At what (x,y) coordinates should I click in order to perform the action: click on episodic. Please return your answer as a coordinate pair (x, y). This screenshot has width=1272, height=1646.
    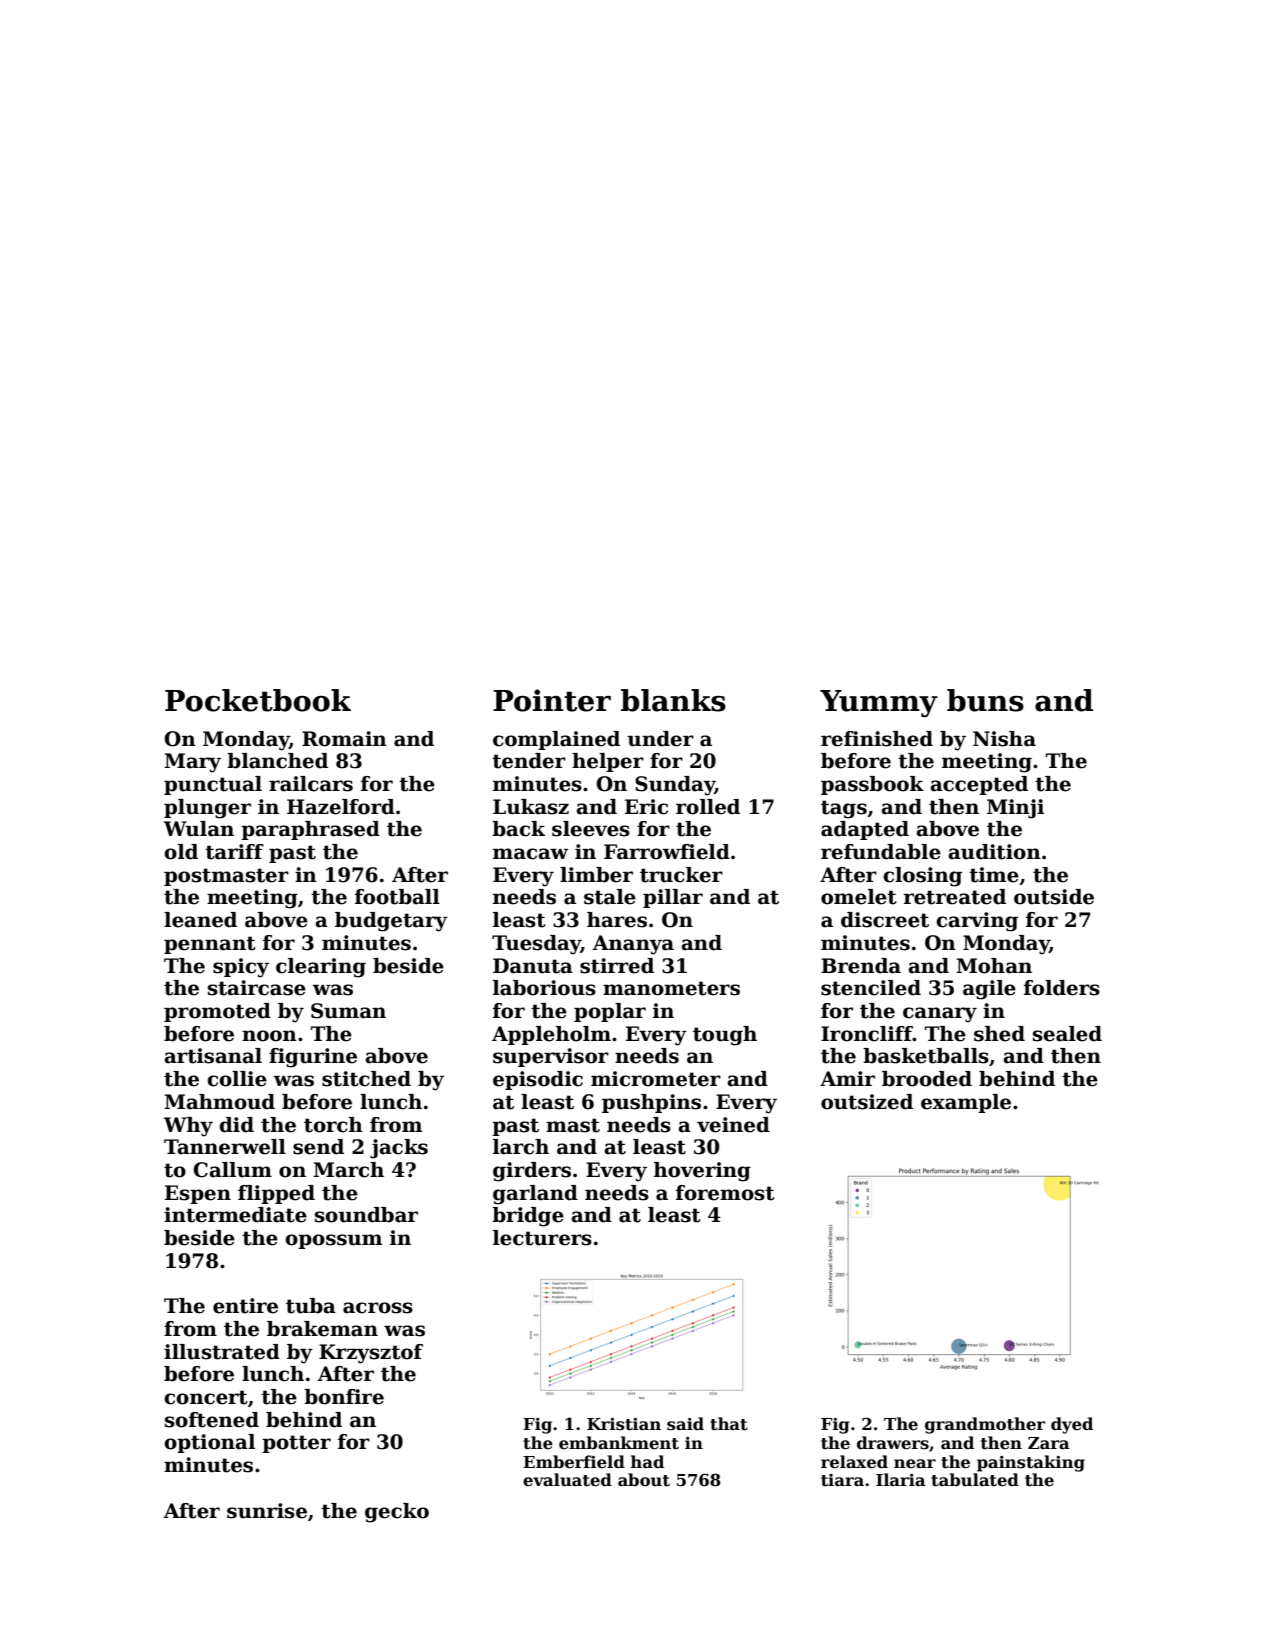
    Looking at the image, I should click on (538, 1080).
